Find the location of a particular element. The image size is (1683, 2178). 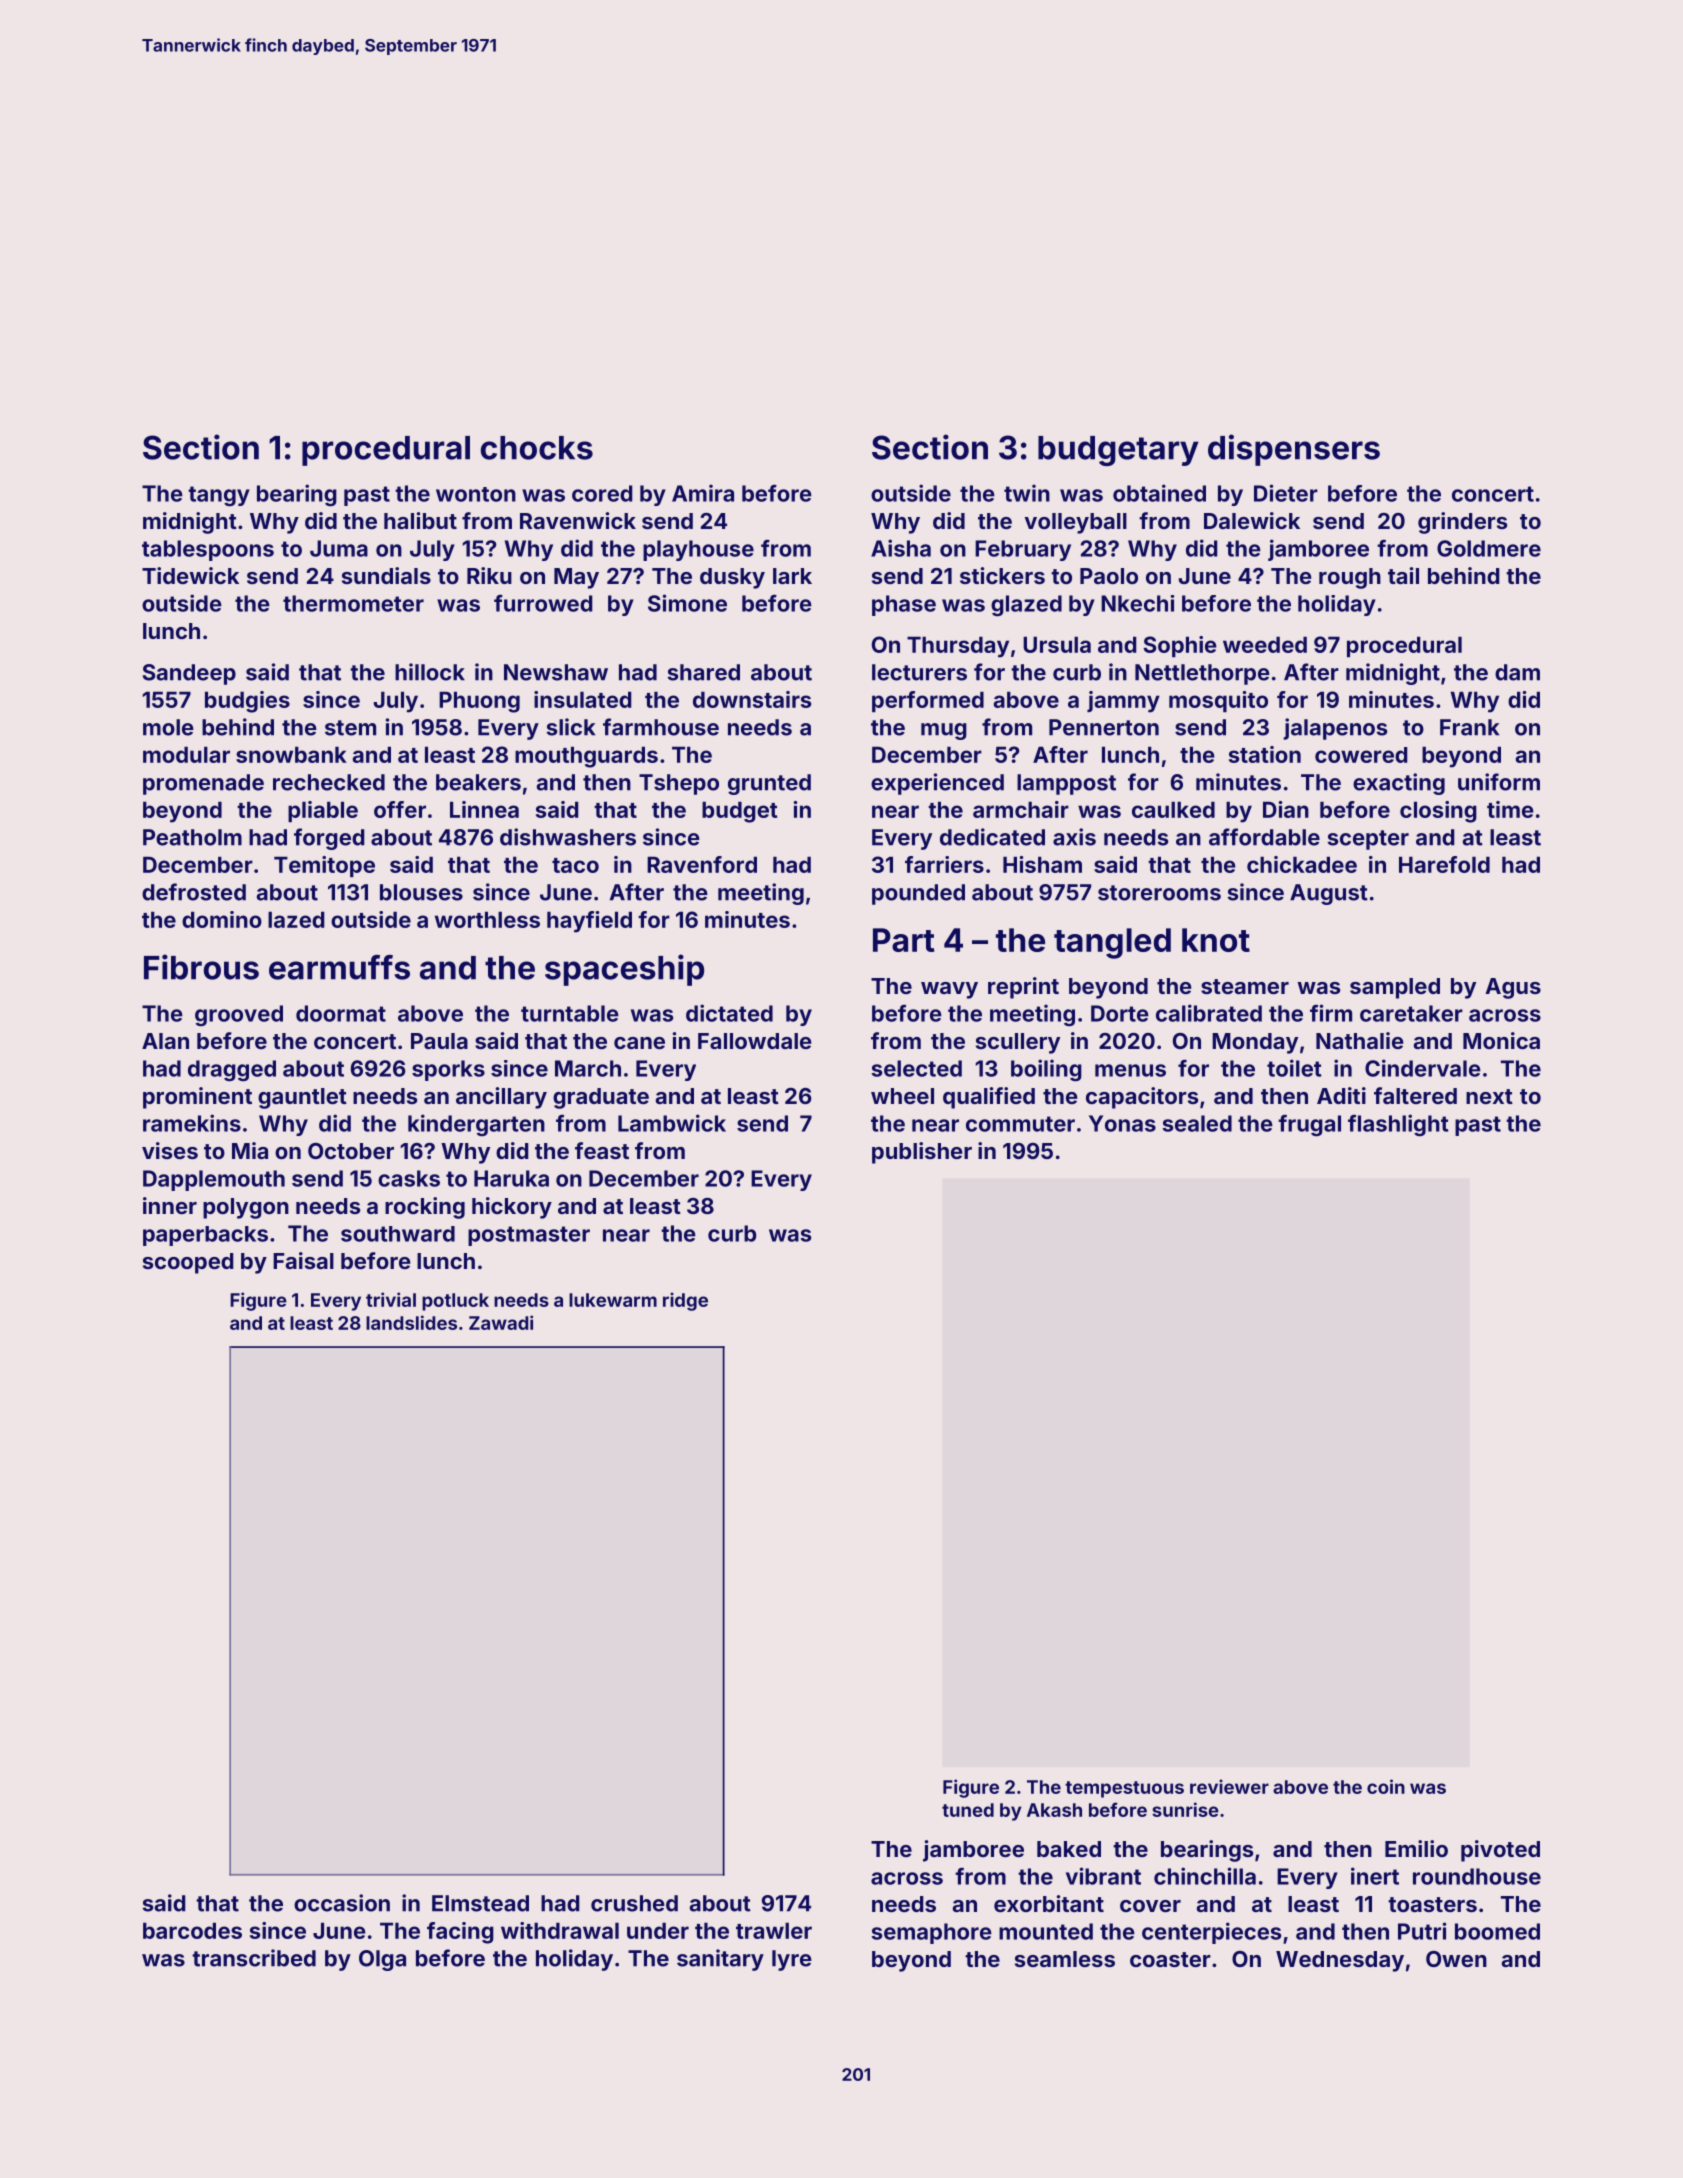

reviewer is located at coordinates (1229, 1786).
